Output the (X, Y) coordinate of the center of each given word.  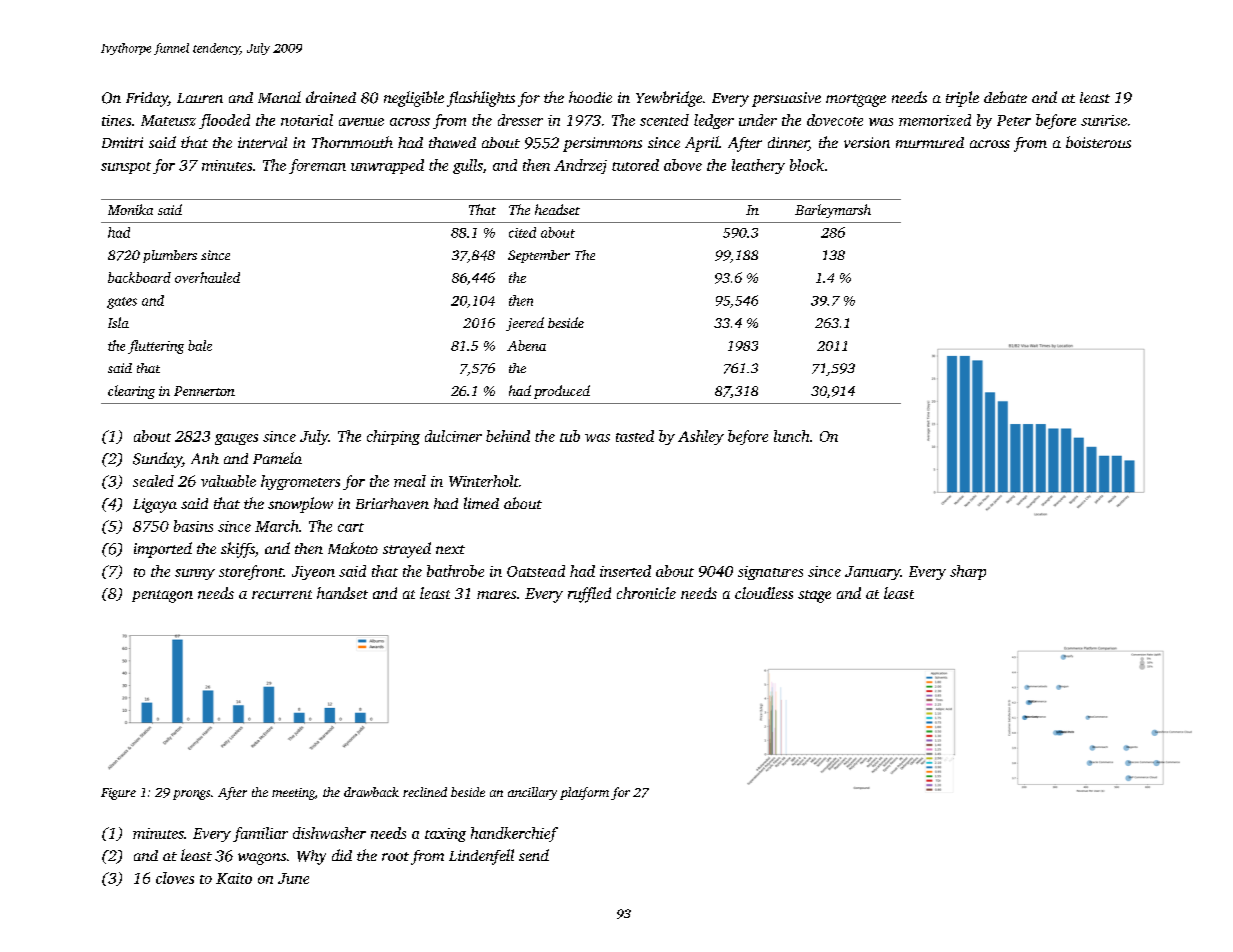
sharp (968, 572)
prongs (191, 795)
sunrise (1104, 120)
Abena (526, 345)
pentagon (162, 596)
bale (200, 345)
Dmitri (122, 142)
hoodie (590, 97)
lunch (791, 436)
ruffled (589, 595)
